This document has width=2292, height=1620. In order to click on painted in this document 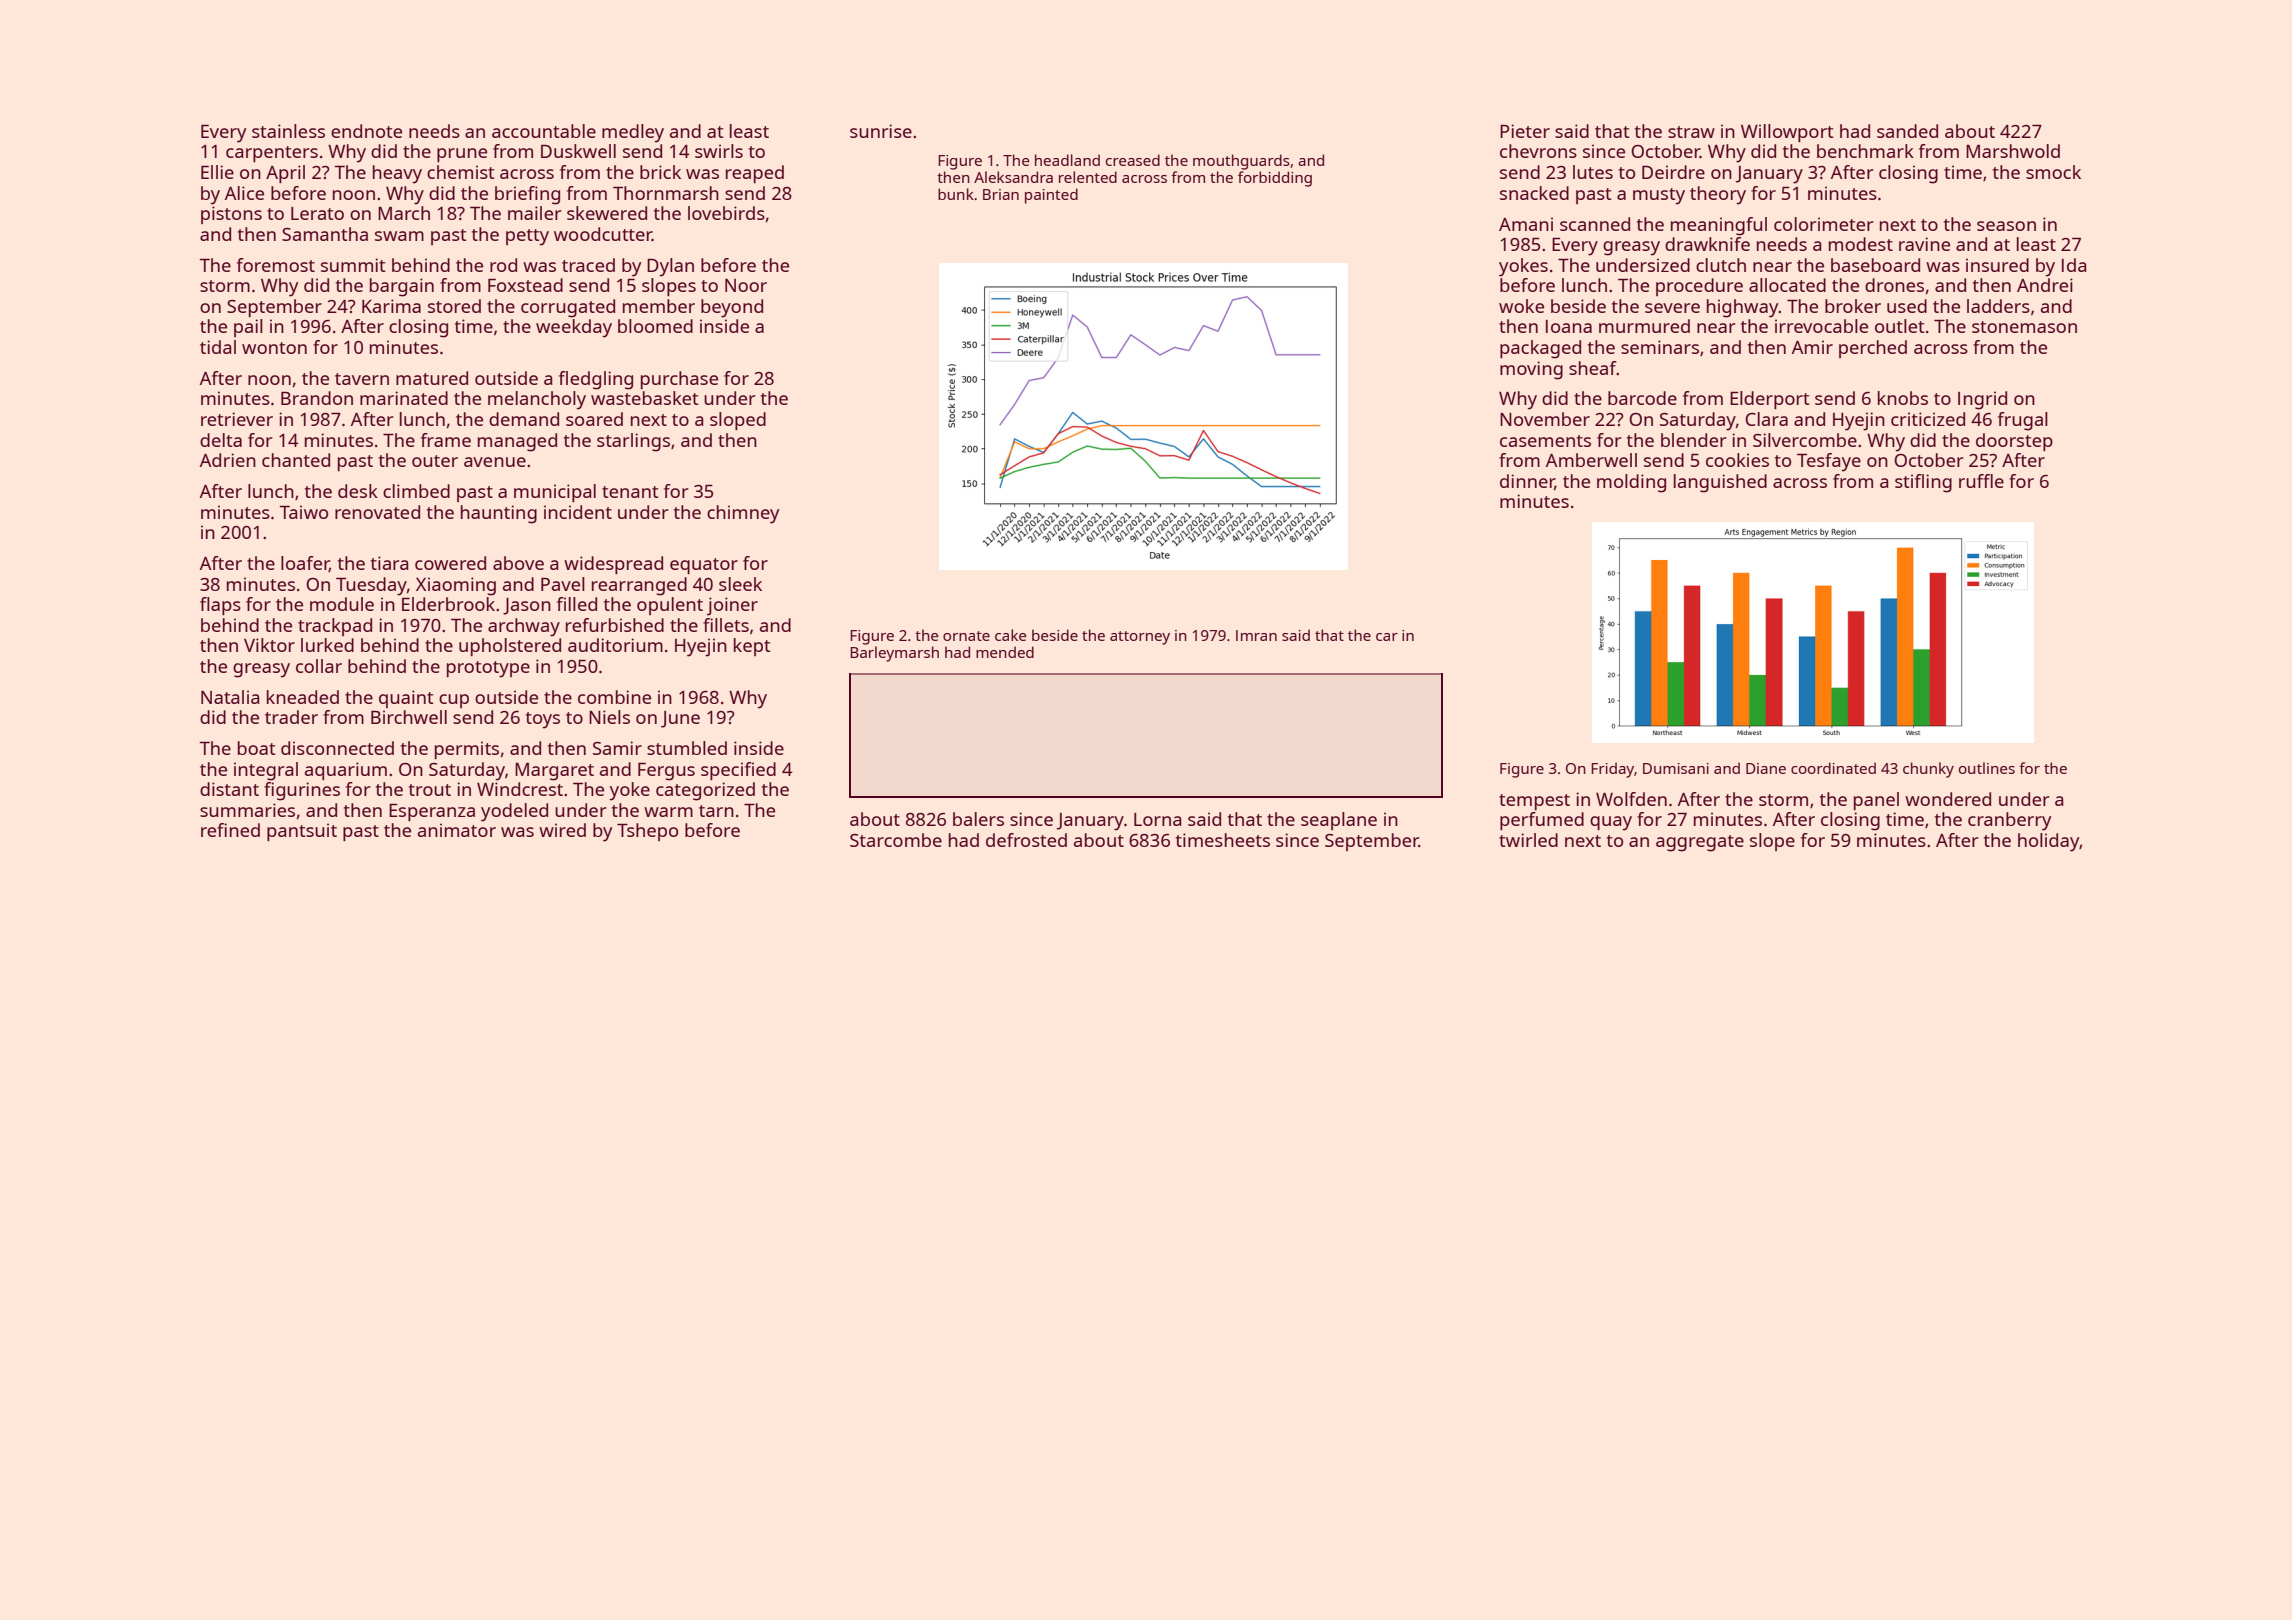, I will do `click(1051, 196)`.
